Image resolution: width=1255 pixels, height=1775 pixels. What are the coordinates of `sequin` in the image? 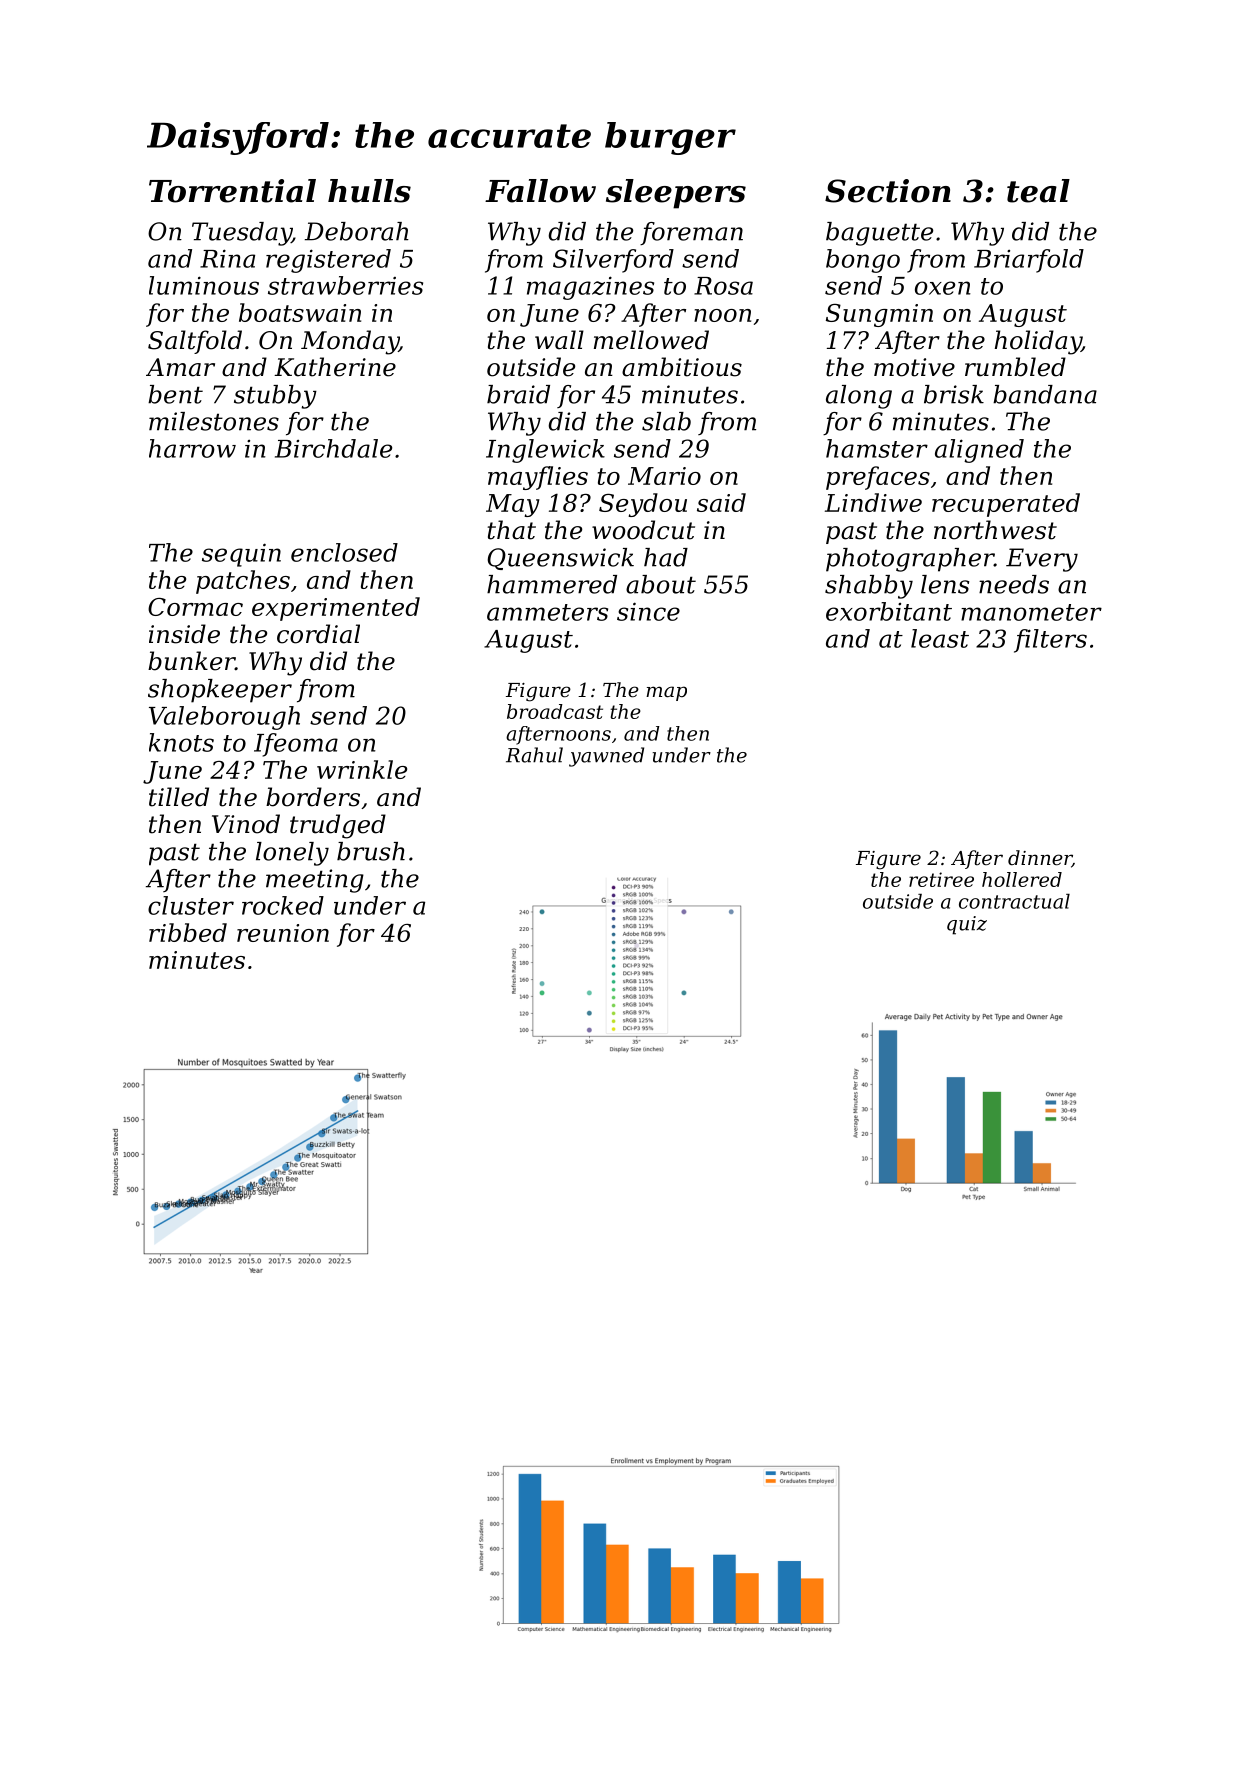 It's located at (241, 555).
